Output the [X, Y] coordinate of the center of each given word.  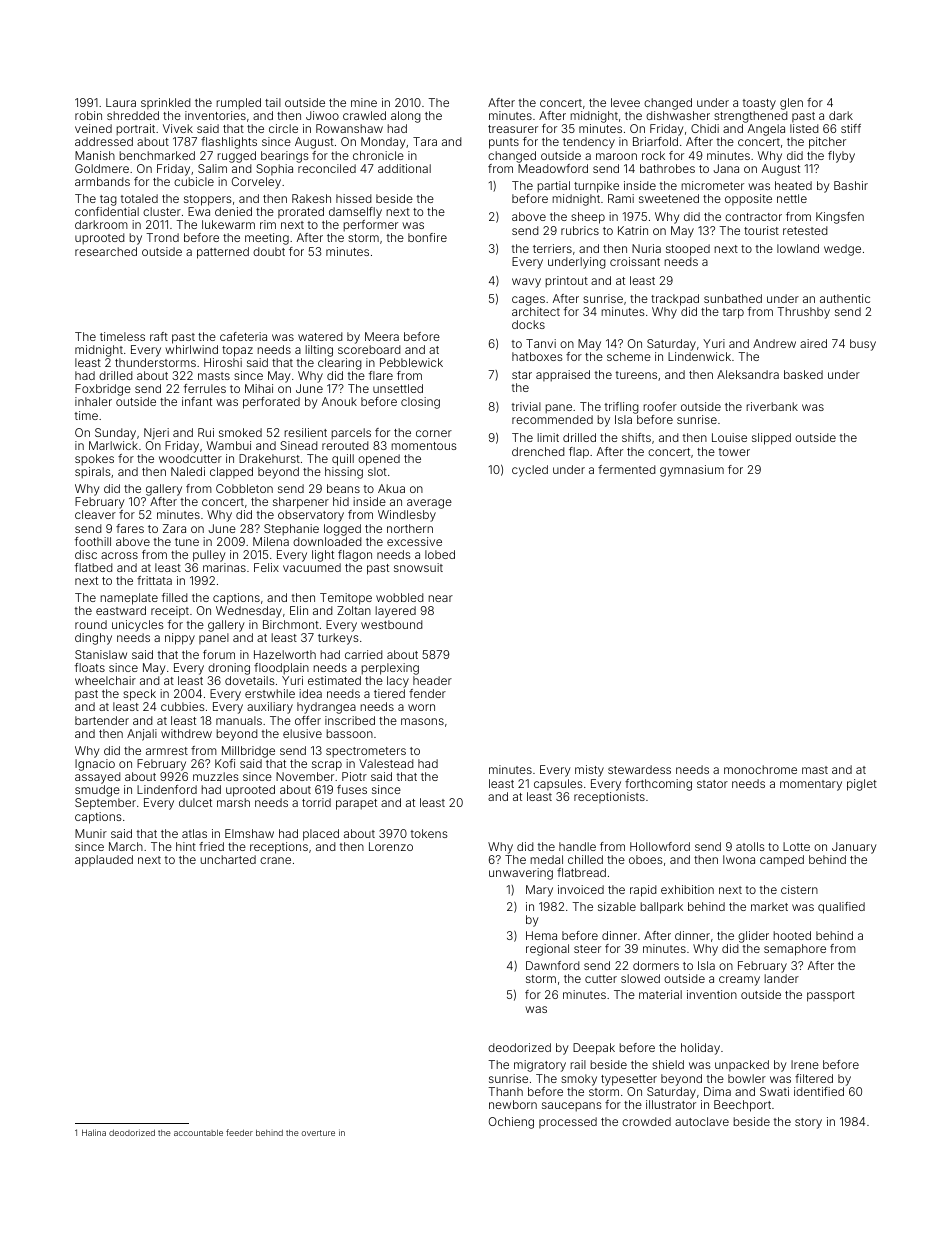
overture [318, 1133]
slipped [771, 439]
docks [528, 324]
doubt [269, 251]
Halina [94, 1132]
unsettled [398, 388]
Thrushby [803, 313]
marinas [224, 567]
